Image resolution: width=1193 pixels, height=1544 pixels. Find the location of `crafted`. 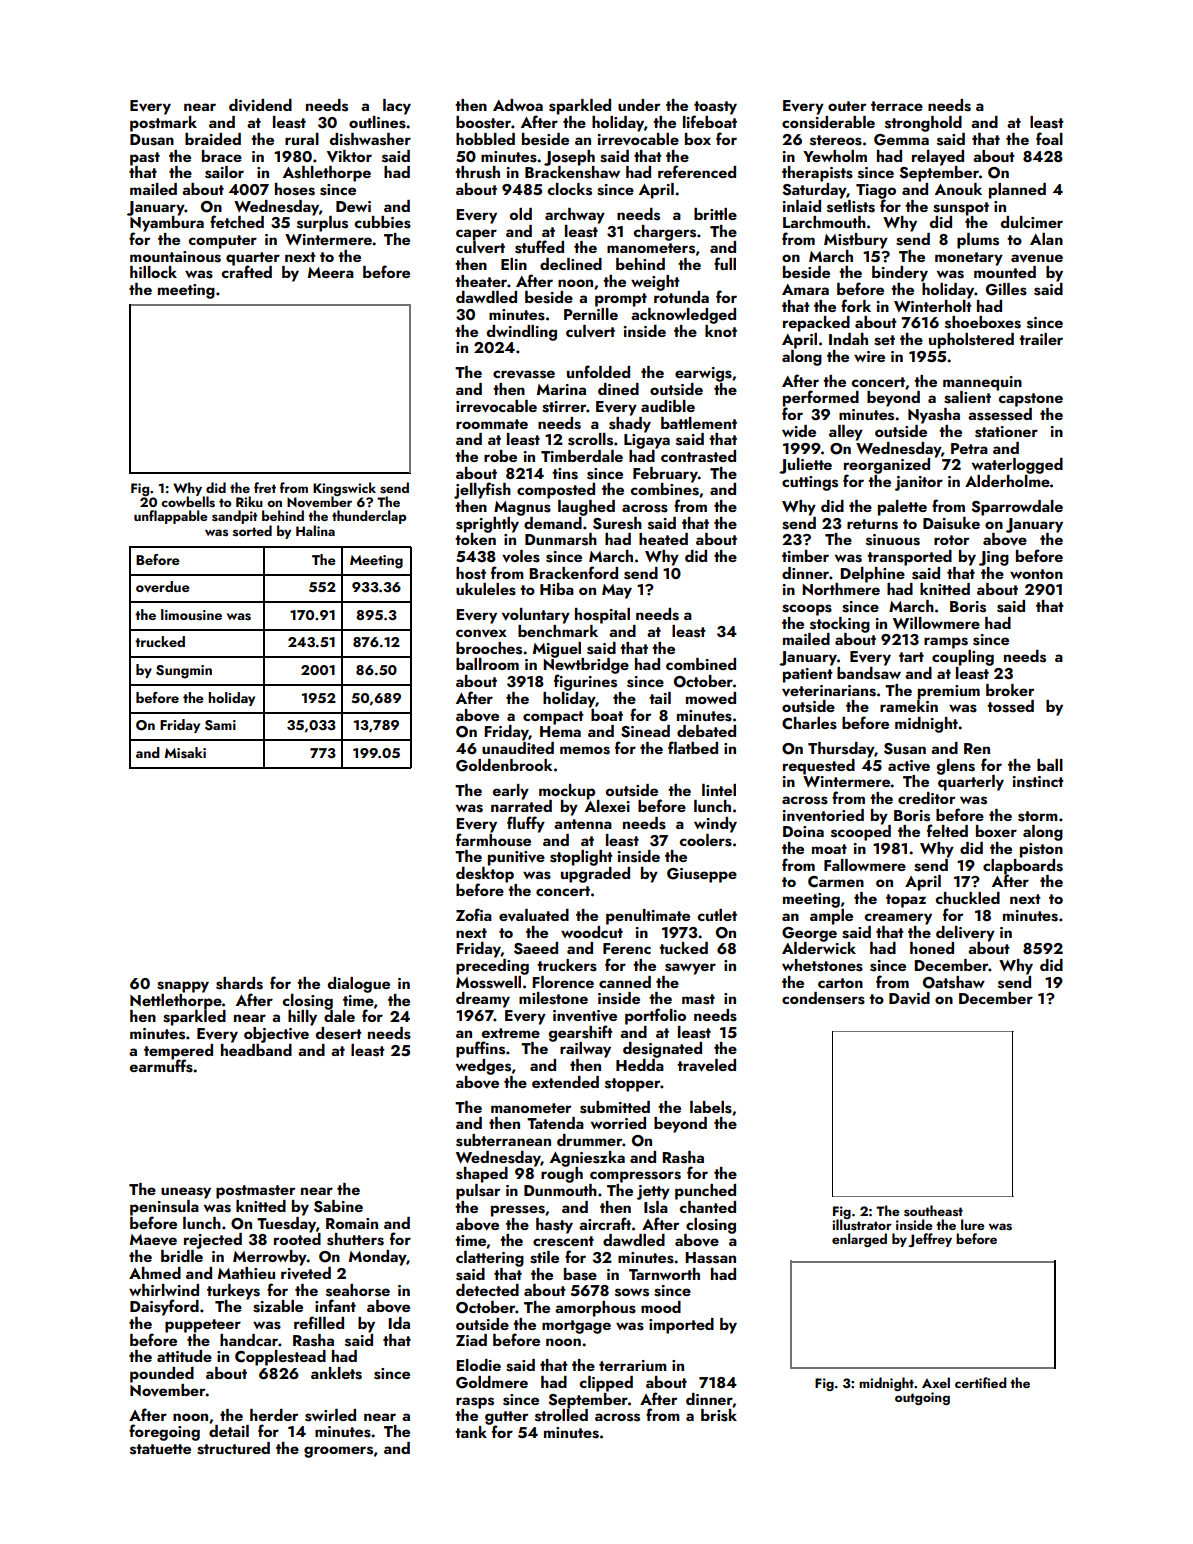

crafted is located at coordinates (246, 272).
